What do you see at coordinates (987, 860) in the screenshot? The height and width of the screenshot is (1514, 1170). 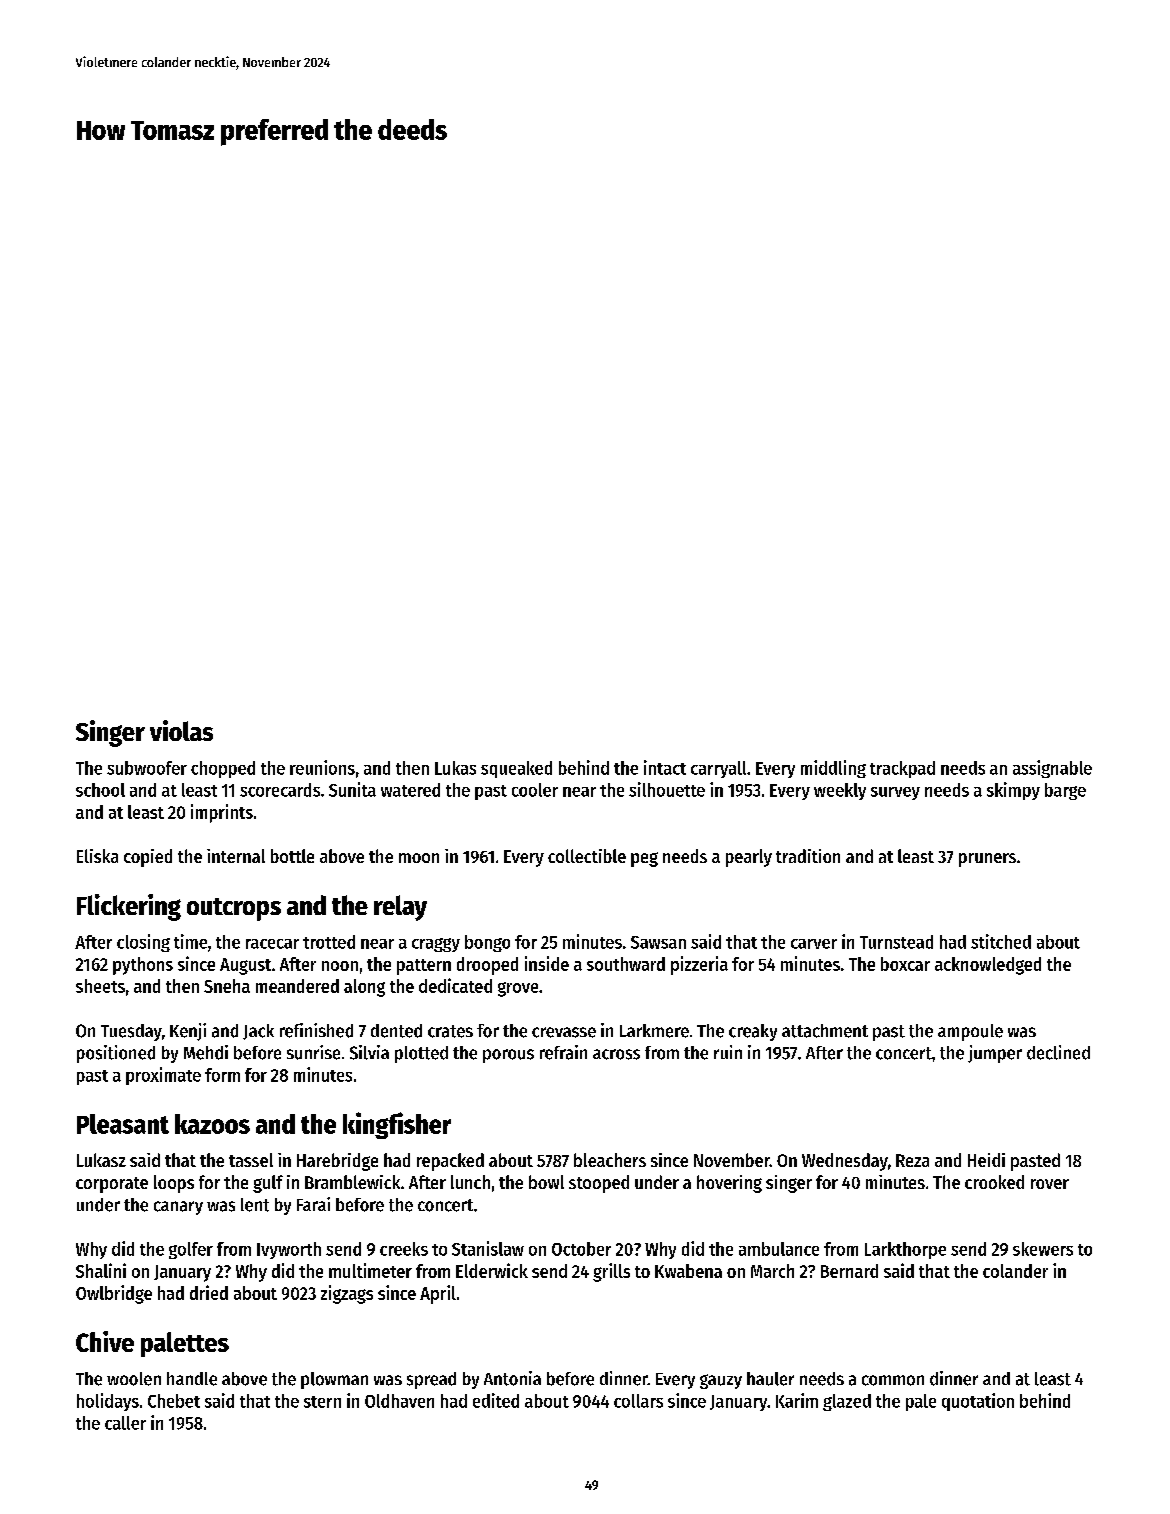 I see `pruners` at bounding box center [987, 860].
